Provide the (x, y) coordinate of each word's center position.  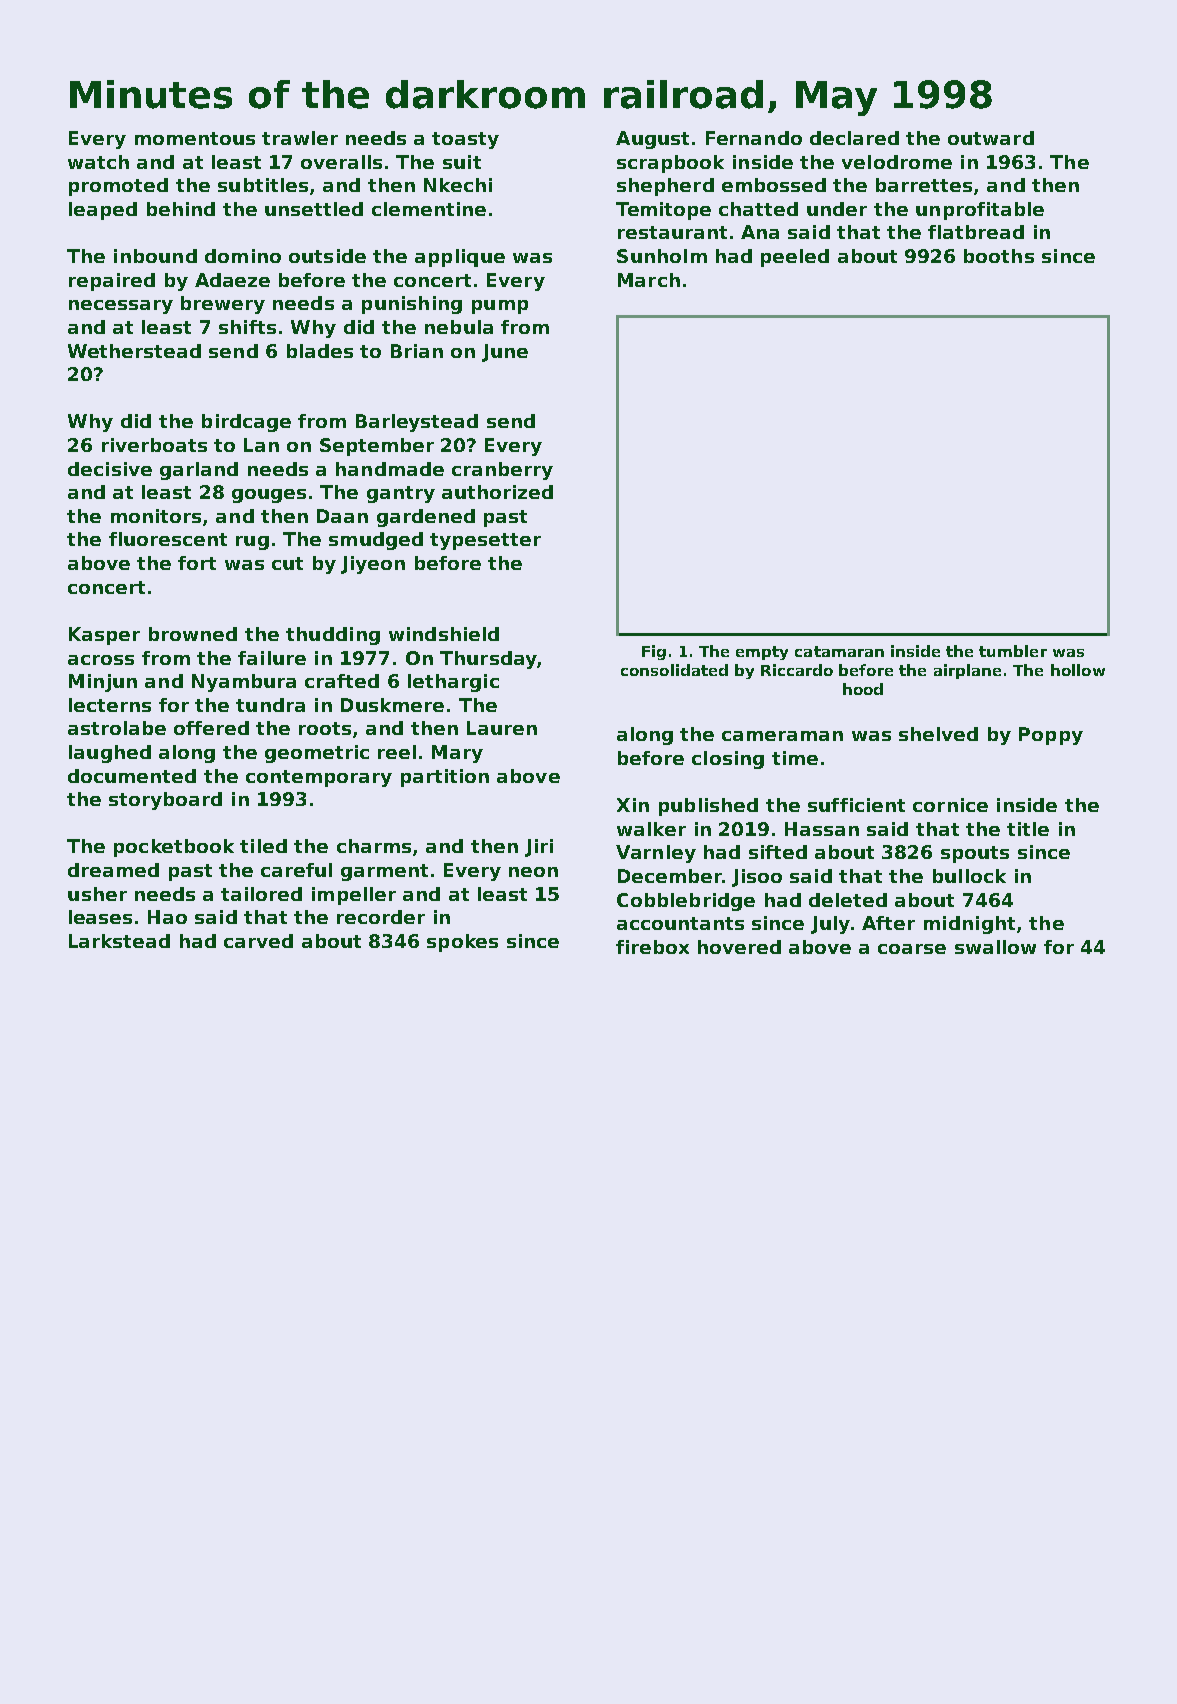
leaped (103, 211)
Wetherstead (134, 351)
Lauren (502, 728)
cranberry (502, 471)
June (505, 353)
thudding (333, 636)
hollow (1078, 670)
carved (258, 941)
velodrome (897, 162)
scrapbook (670, 164)
